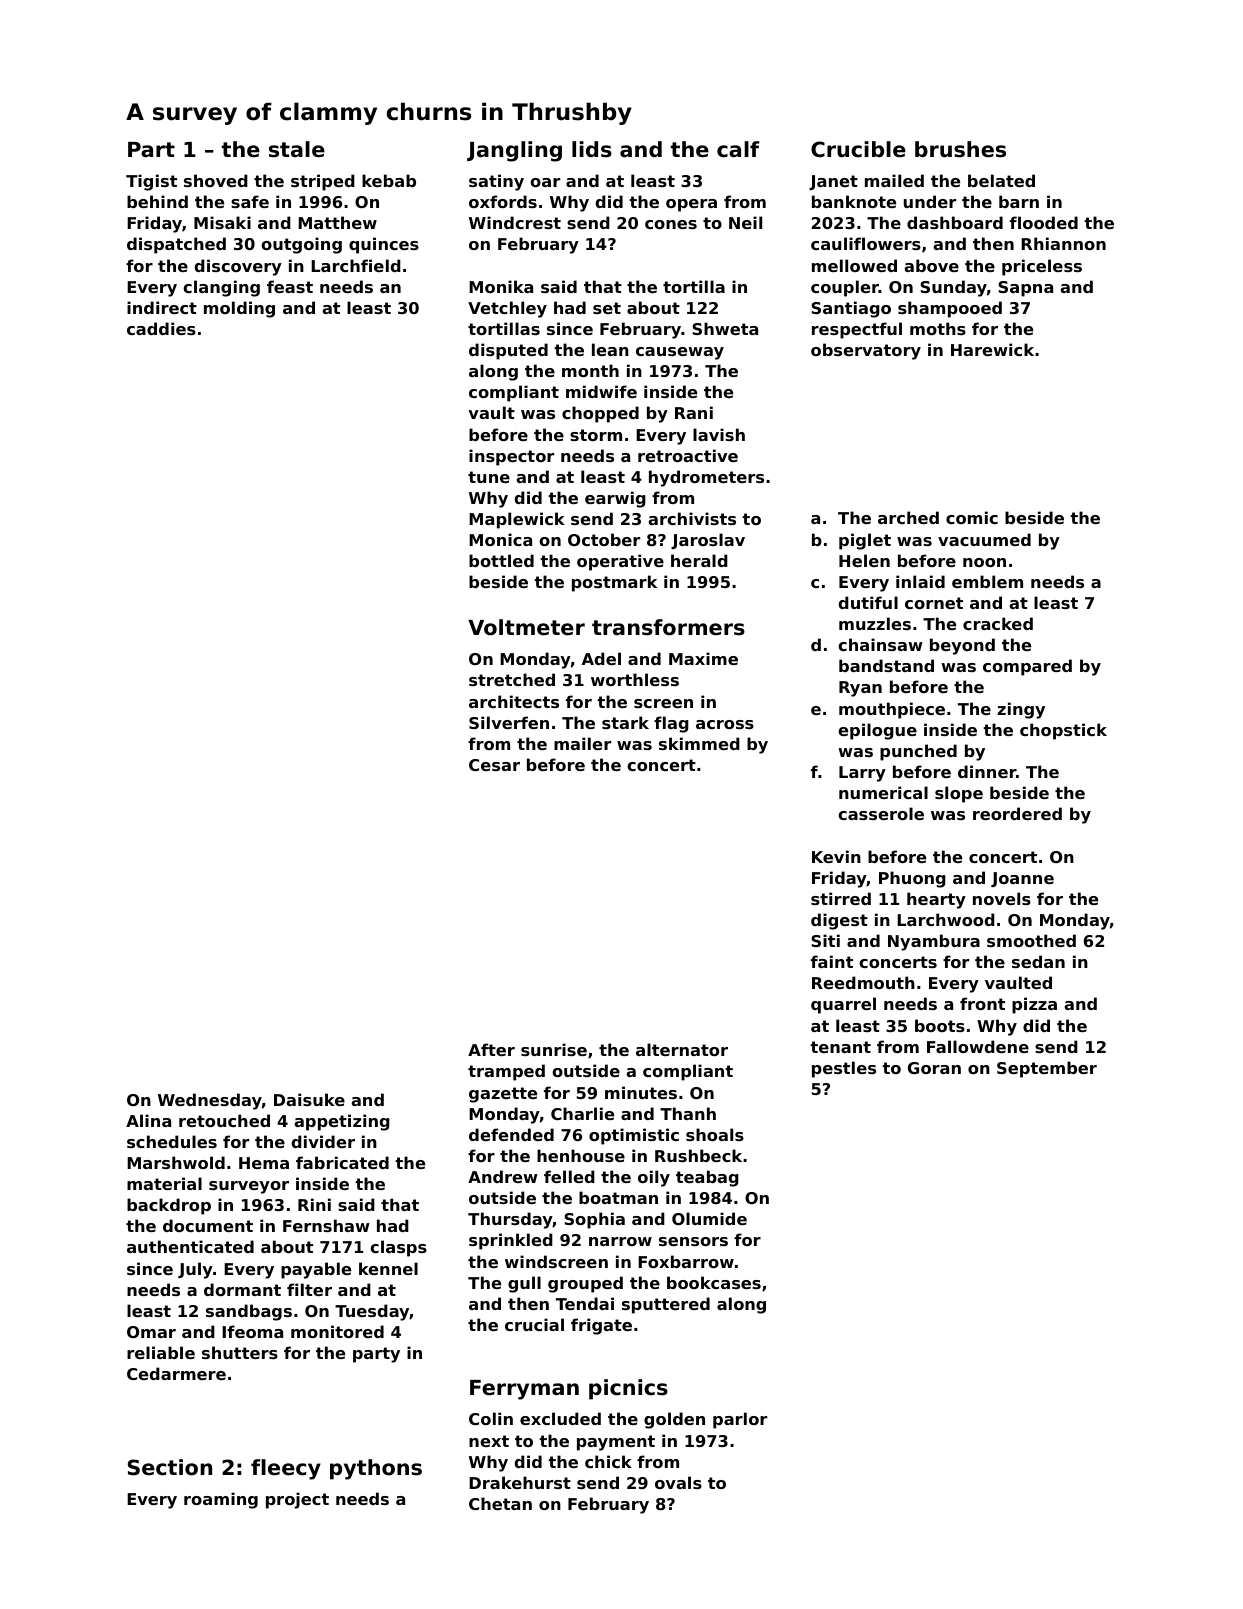 This screenshot has height=1609, width=1243. What do you see at coordinates (1017, 813) in the screenshot?
I see `reordered` at bounding box center [1017, 813].
